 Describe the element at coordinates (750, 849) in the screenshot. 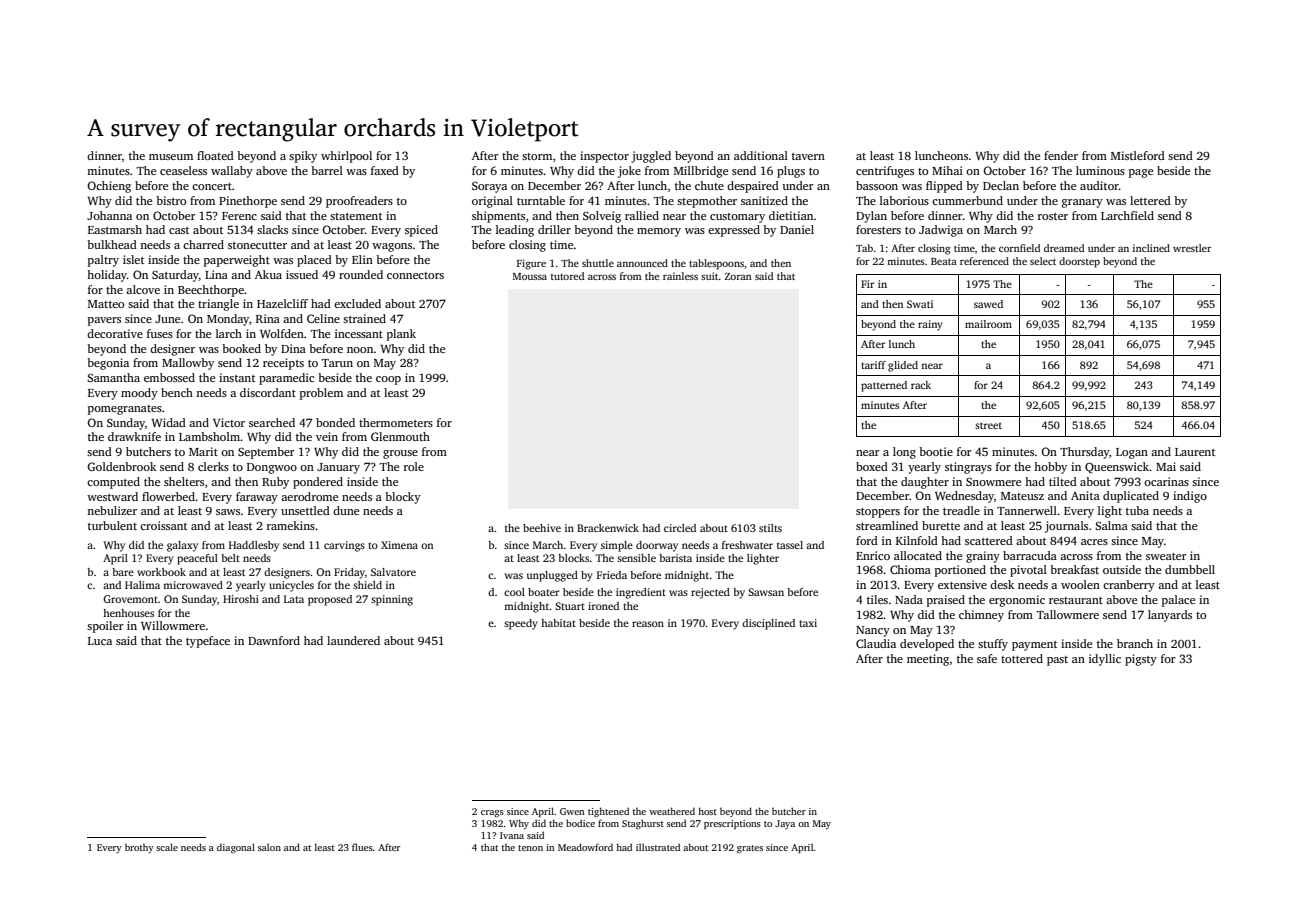

I see `grates` at that location.
